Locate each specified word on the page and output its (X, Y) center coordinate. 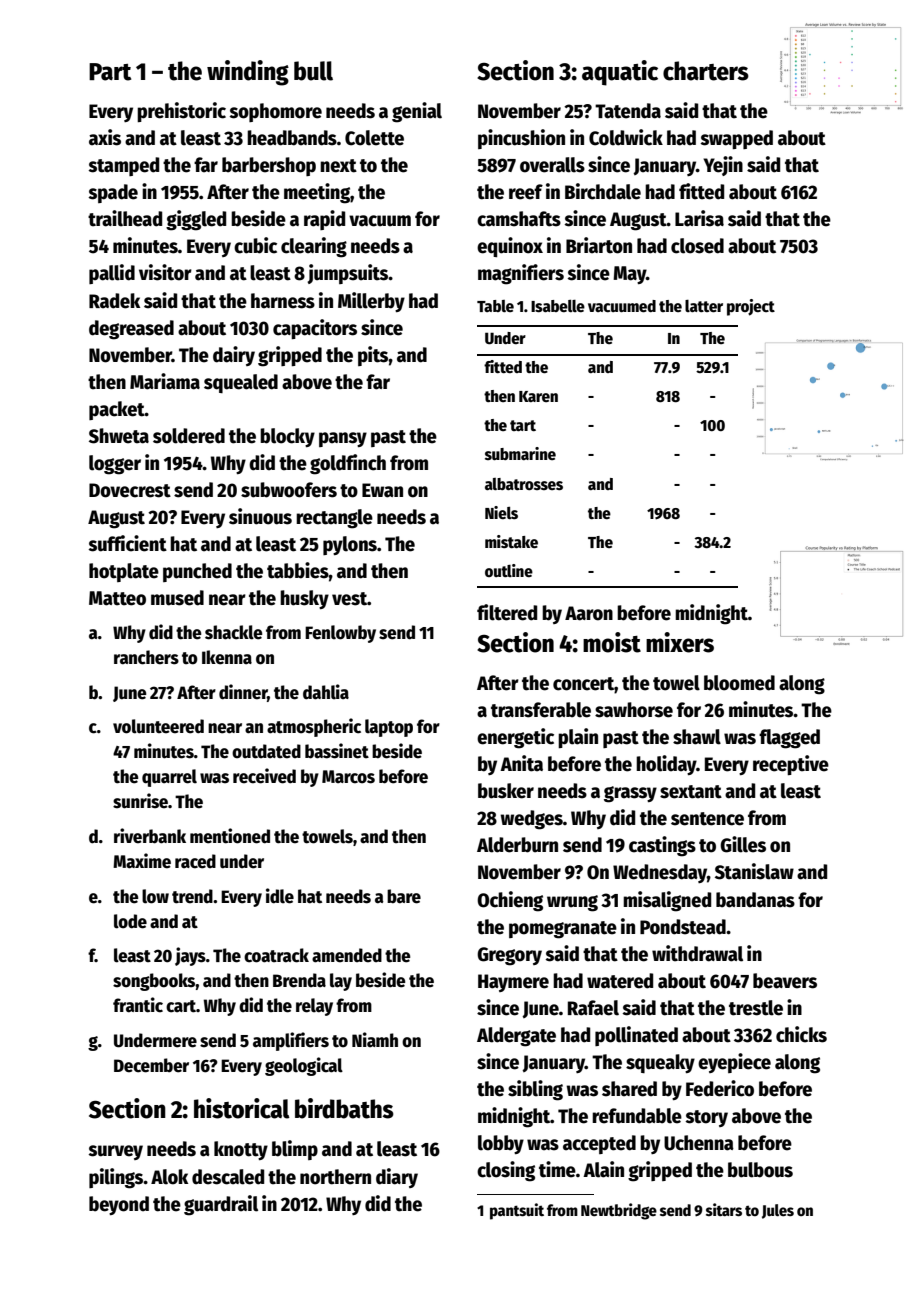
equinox (510, 247)
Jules (778, 1211)
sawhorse (634, 710)
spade (113, 193)
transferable (541, 710)
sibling (535, 1090)
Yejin (723, 166)
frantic (138, 1005)
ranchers (146, 657)
